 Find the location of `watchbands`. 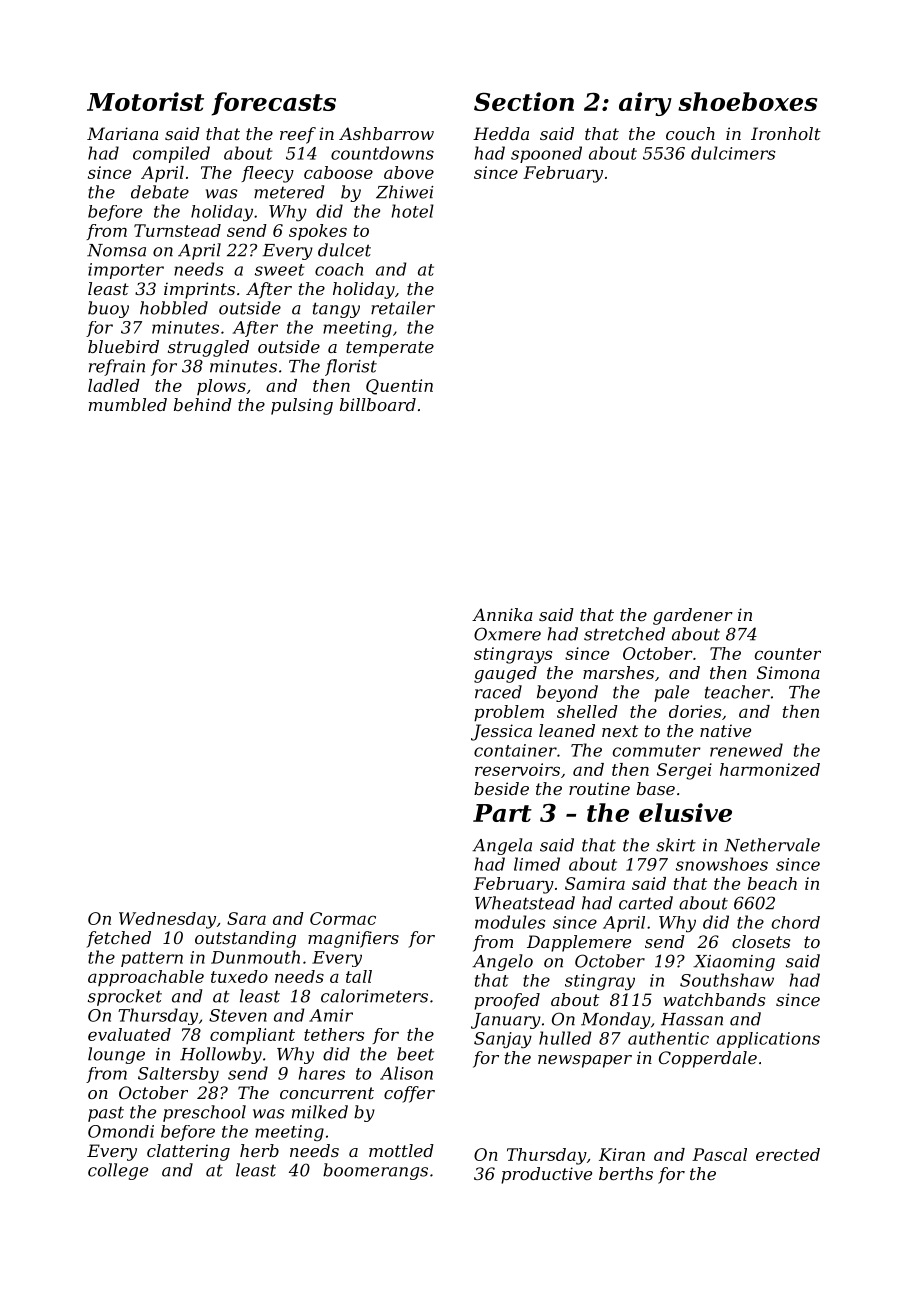

watchbands is located at coordinates (714, 999).
